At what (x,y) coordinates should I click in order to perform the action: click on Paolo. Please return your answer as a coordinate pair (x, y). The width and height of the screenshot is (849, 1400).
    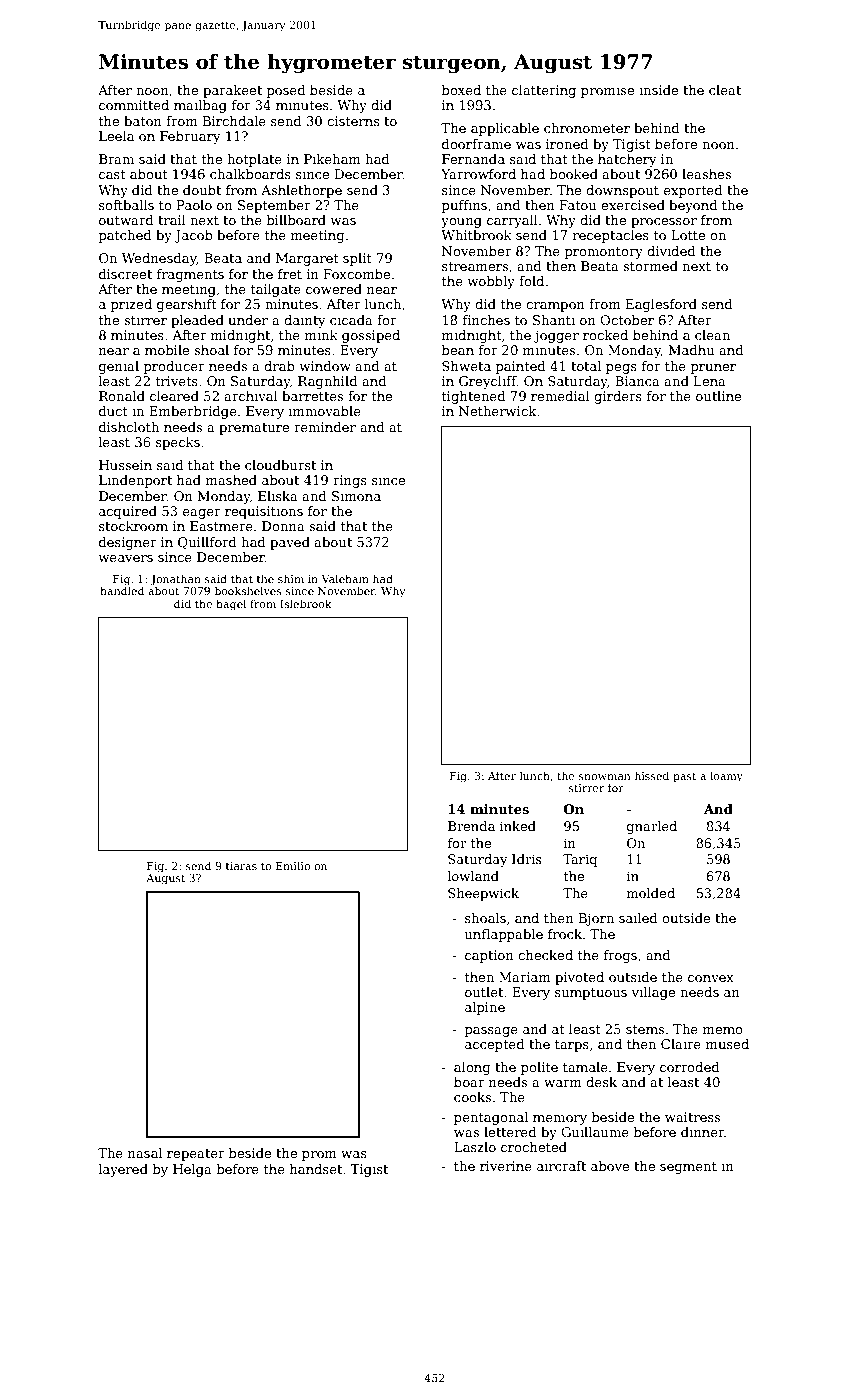
    Looking at the image, I should click on (194, 205).
